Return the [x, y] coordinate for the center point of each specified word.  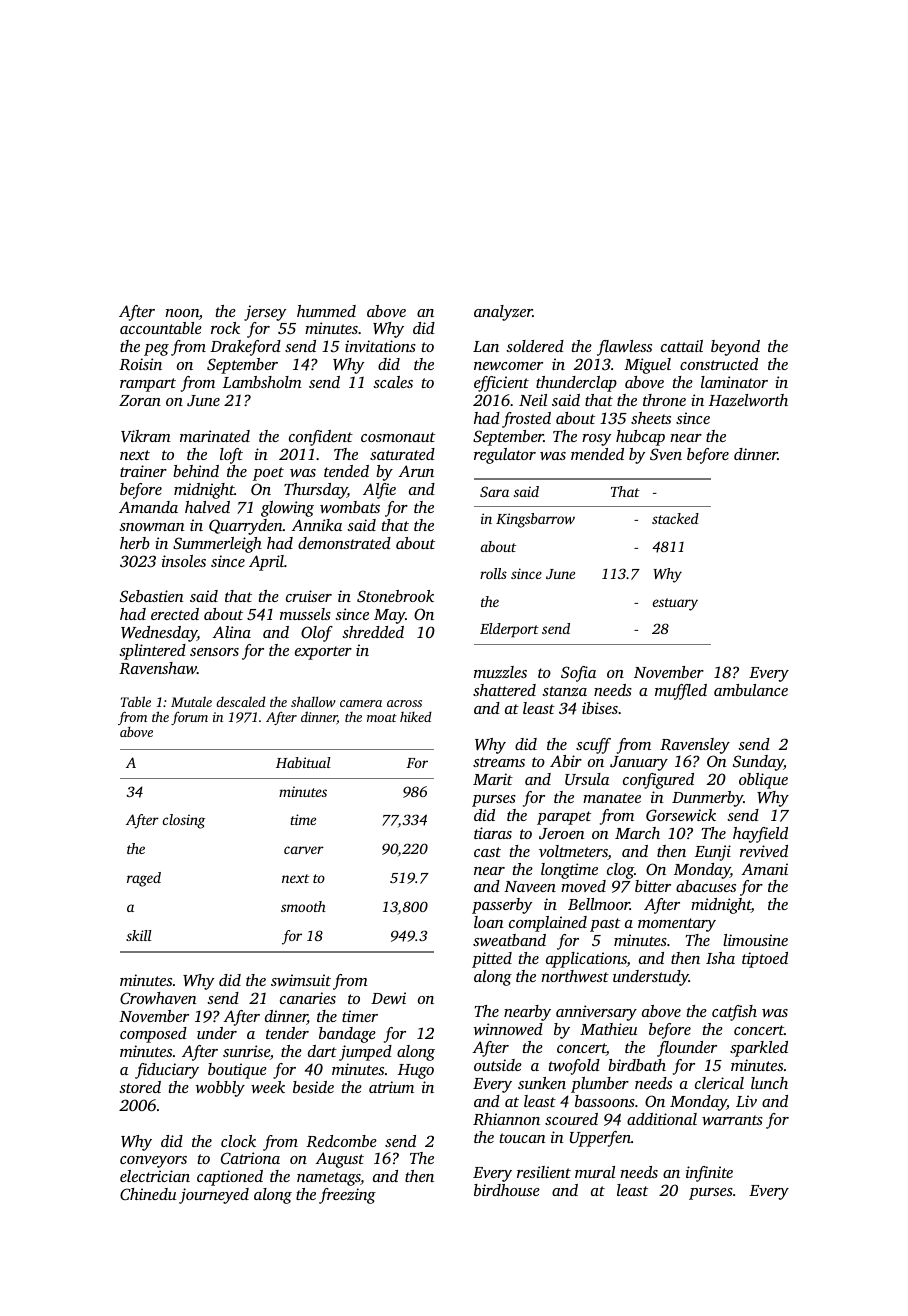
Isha [720, 958]
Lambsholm [262, 382]
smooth [303, 906]
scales [393, 382]
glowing [287, 509]
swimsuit [301, 980]
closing [184, 821]
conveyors [153, 1162]
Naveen [530, 886]
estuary [675, 604]
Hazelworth [748, 400]
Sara [494, 491]
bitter [653, 886]
